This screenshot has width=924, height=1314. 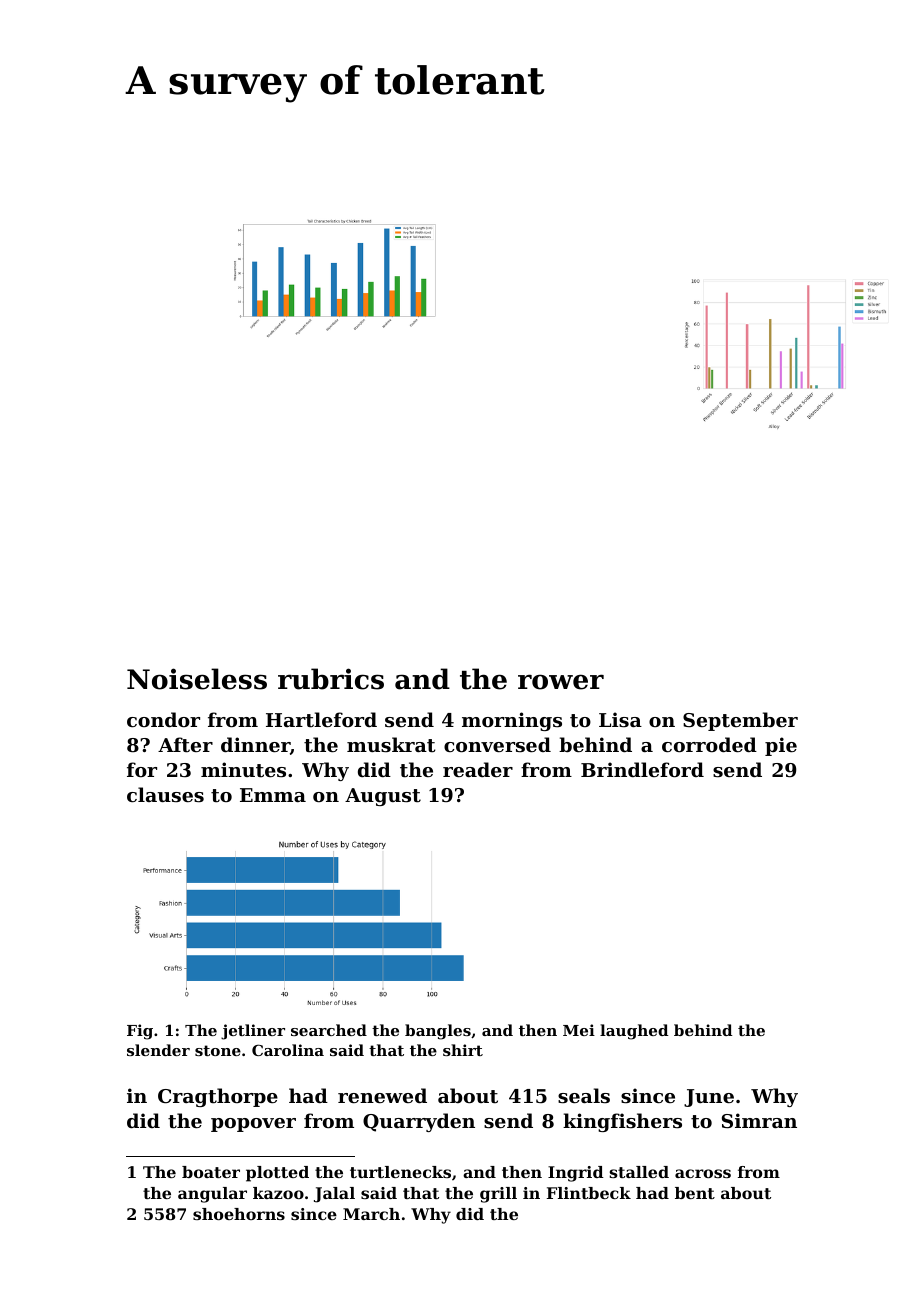 What do you see at coordinates (158, 1050) in the screenshot?
I see `slender` at bounding box center [158, 1050].
